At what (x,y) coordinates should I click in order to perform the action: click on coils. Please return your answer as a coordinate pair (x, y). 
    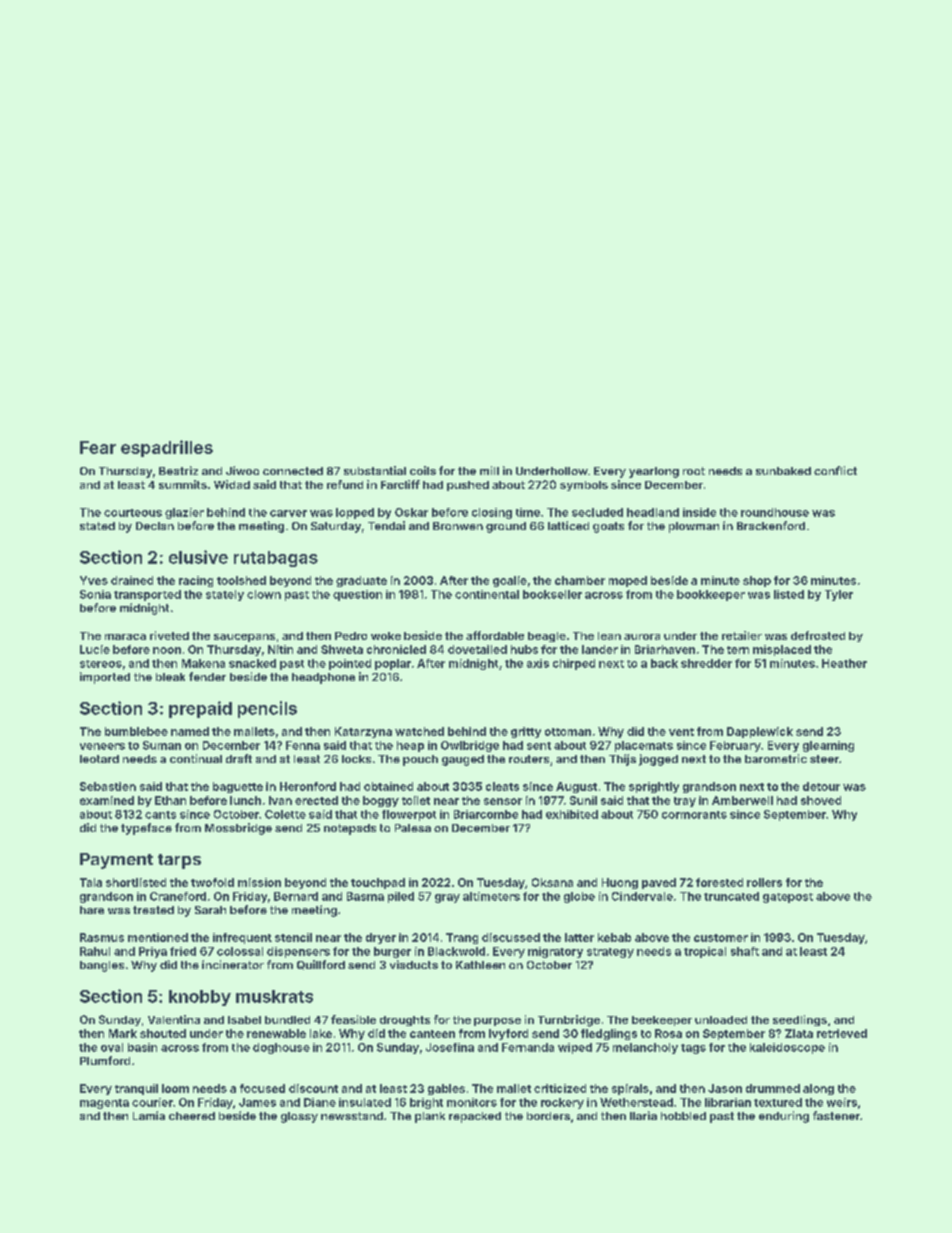
    Looking at the image, I should click on (423, 470).
